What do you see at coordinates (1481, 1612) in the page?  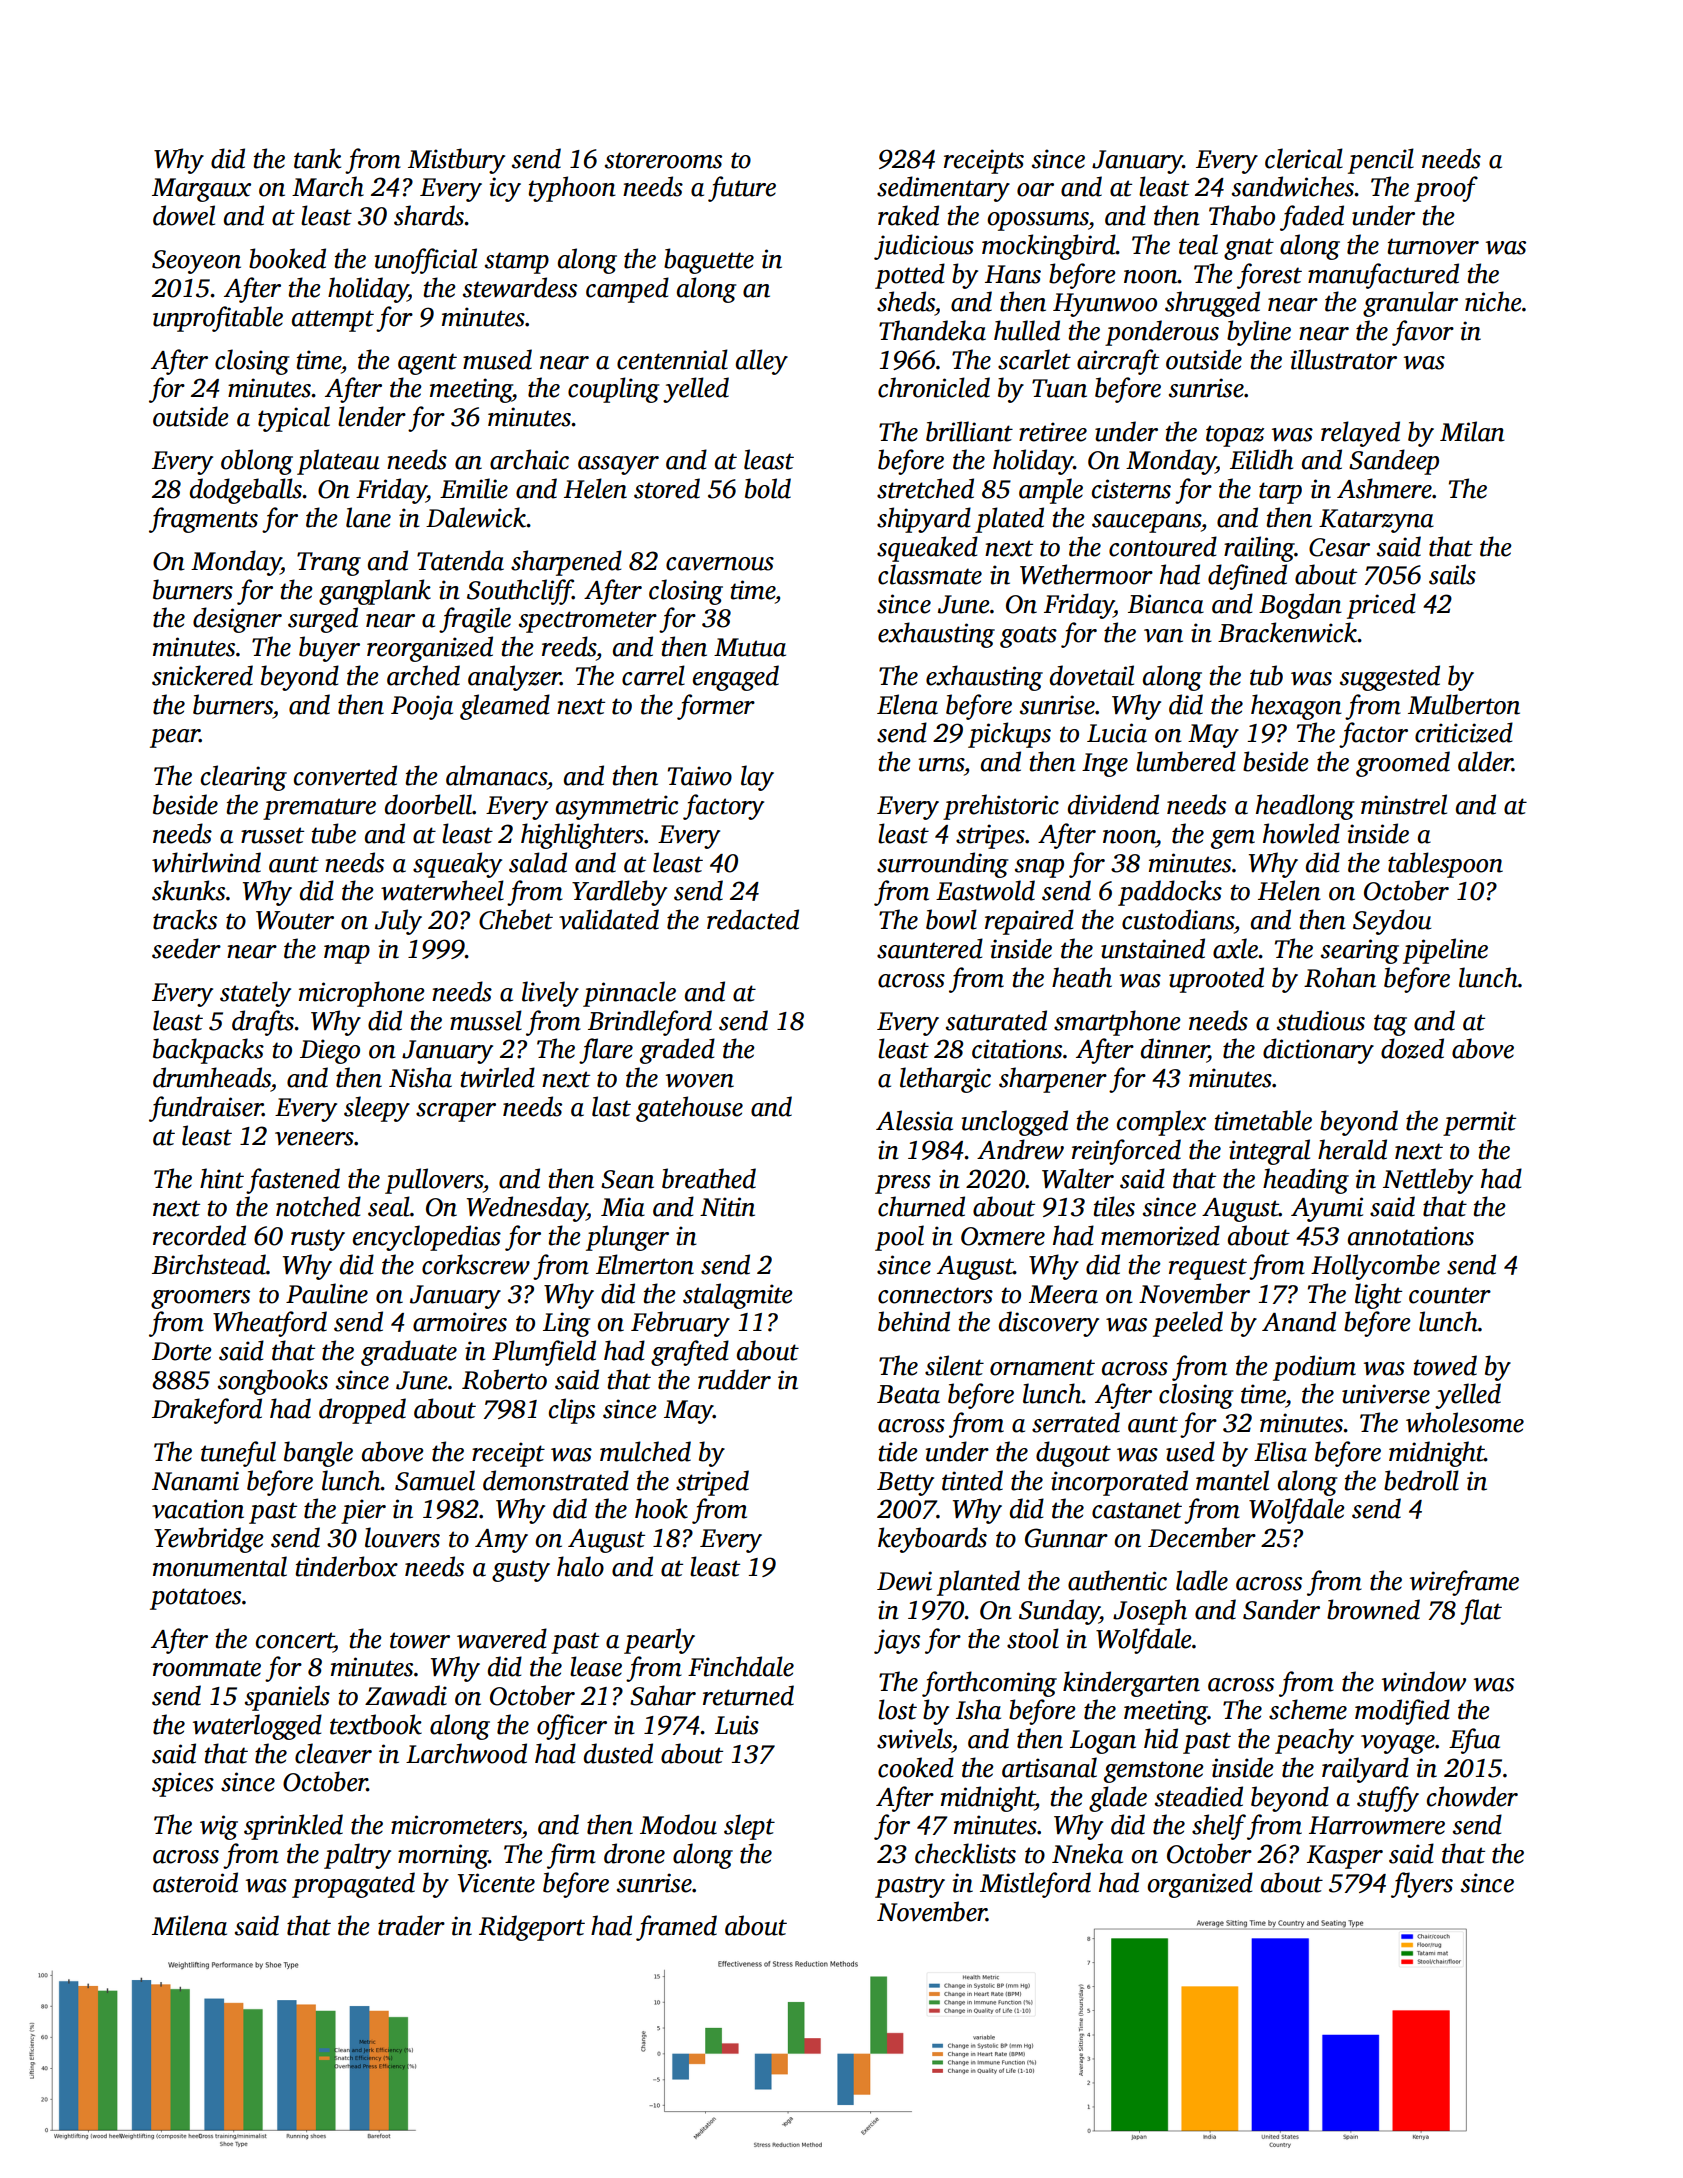 I see `flat` at bounding box center [1481, 1612].
